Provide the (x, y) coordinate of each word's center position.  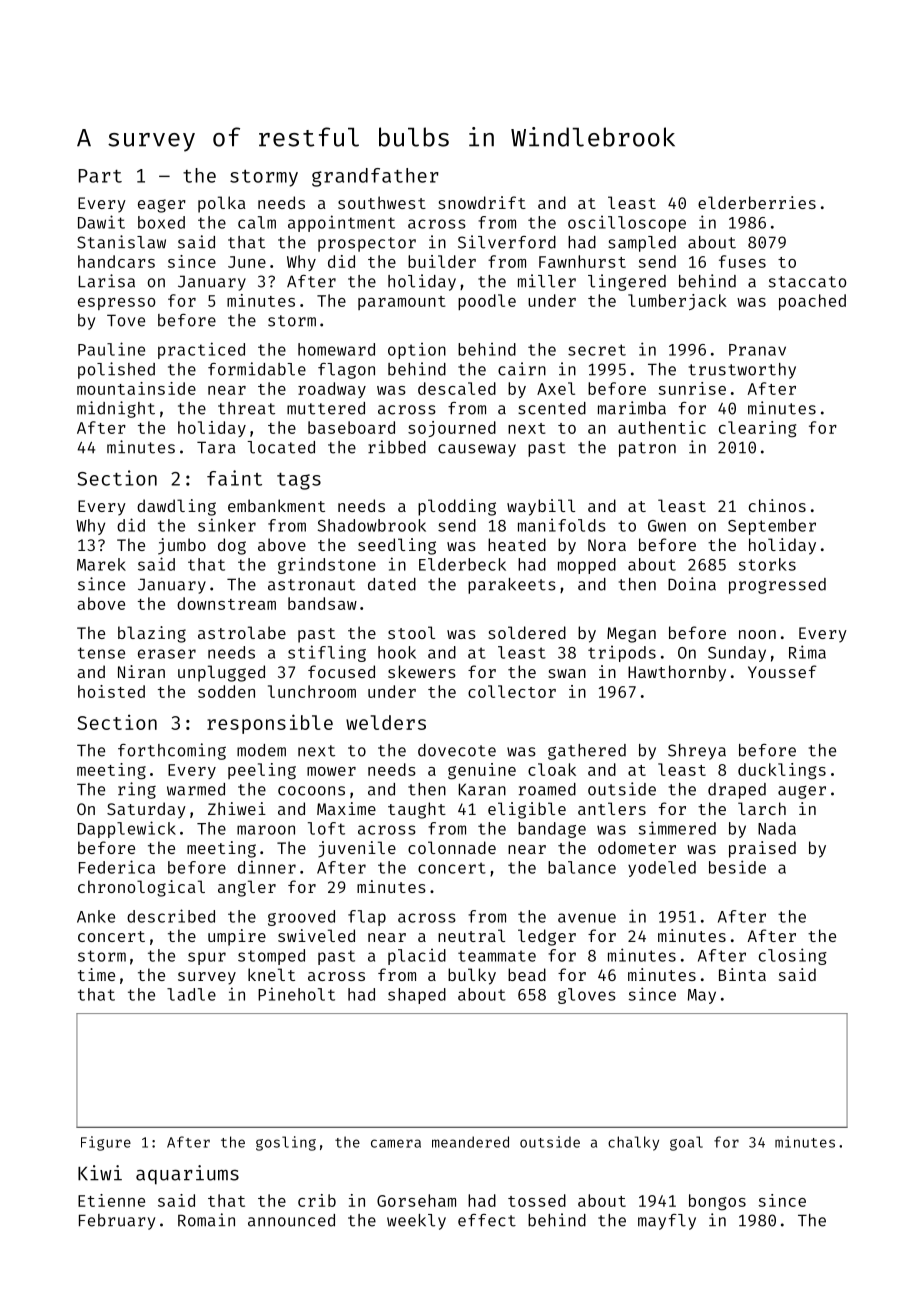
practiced (201, 350)
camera (396, 1143)
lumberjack (677, 302)
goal (686, 1143)
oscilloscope (627, 224)
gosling (286, 1143)
